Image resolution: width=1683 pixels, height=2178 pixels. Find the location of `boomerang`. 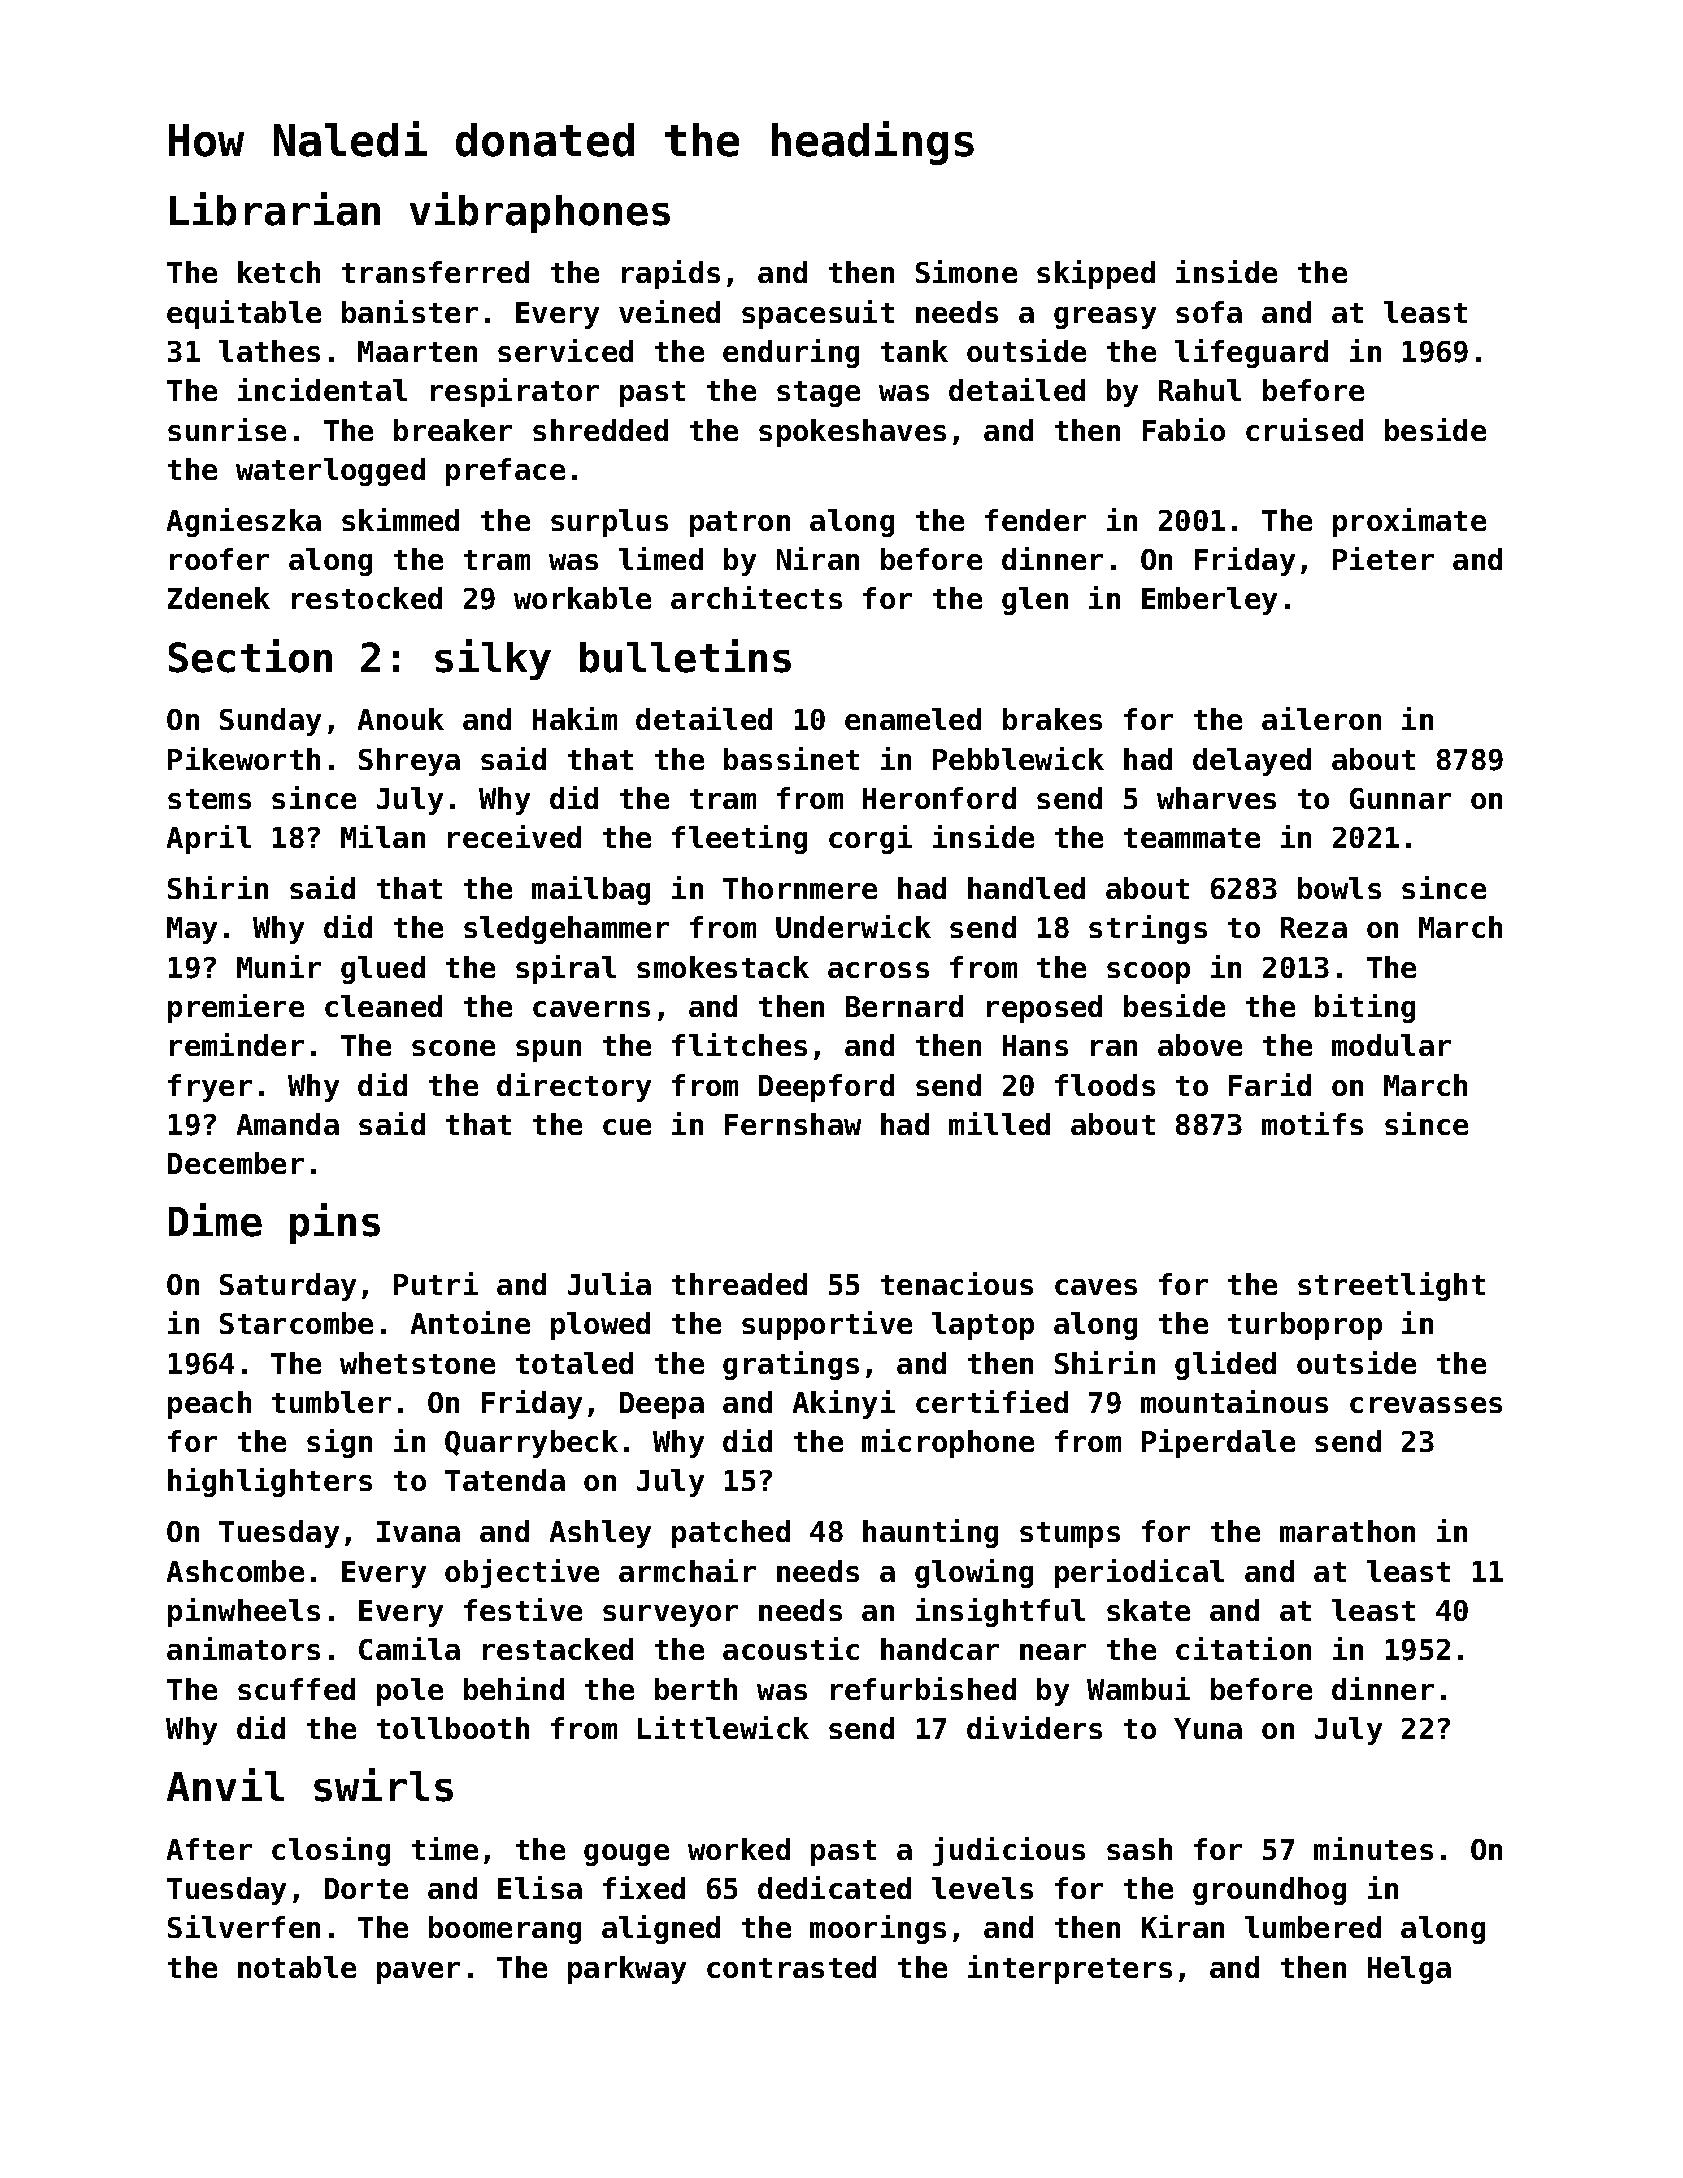

boomerang is located at coordinates (505, 1930).
